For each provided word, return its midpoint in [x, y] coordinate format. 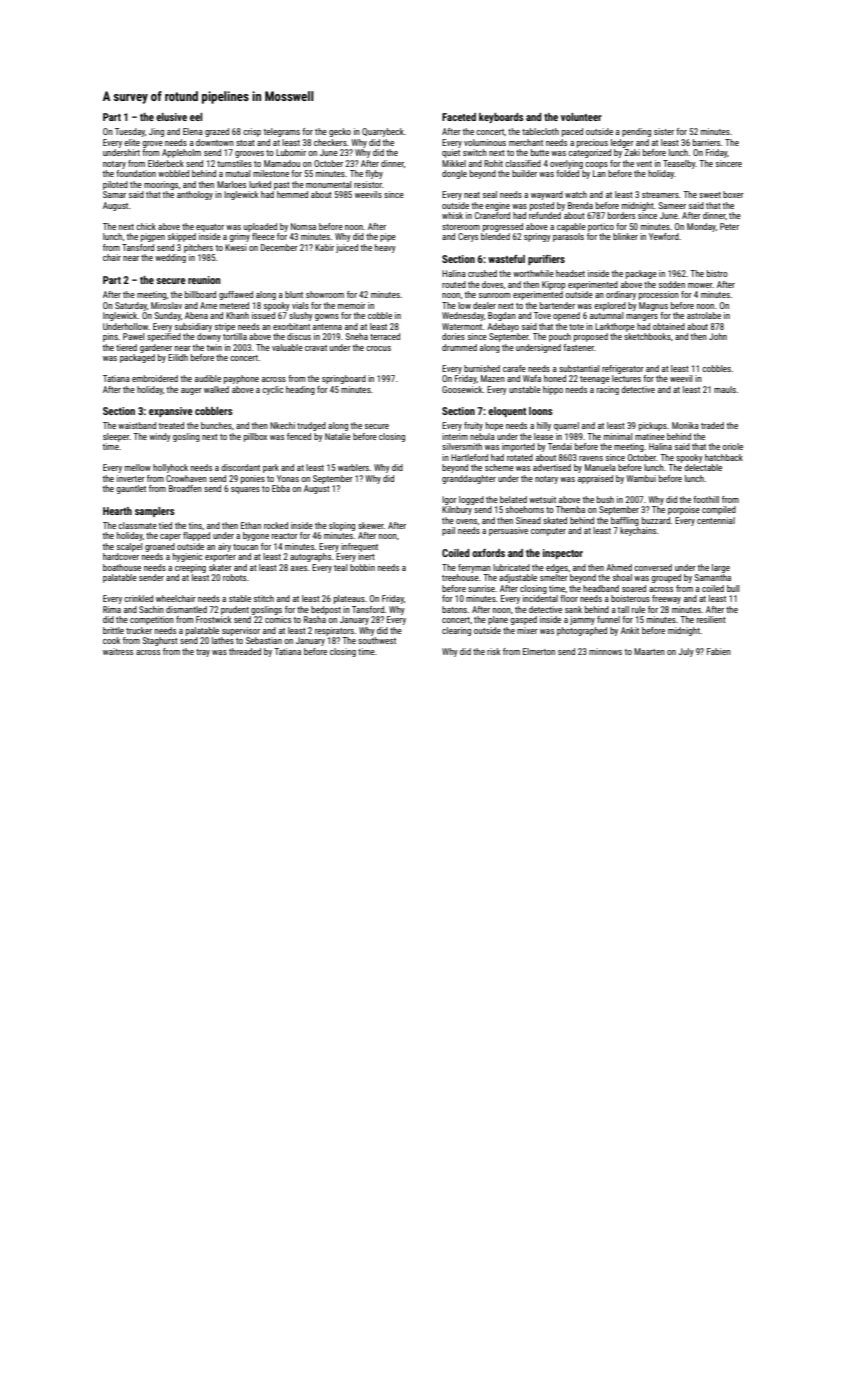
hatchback [724, 457]
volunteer [581, 117]
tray [203, 653]
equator [210, 228]
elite [132, 142]
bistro [717, 273]
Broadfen [185, 488]
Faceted [459, 117]
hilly [544, 426]
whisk [452, 215]
